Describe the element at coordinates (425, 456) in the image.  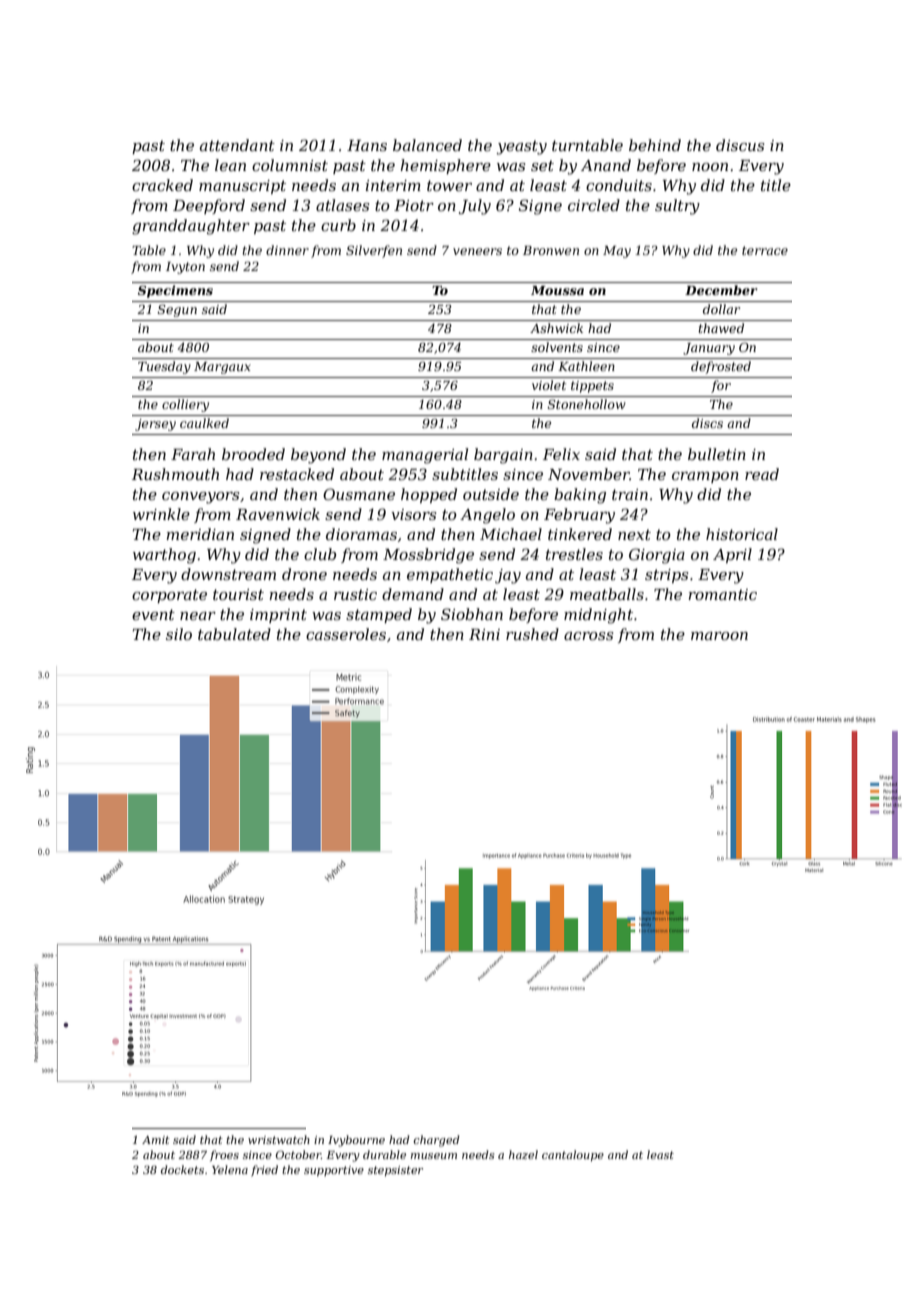
I see `managerial` at that location.
